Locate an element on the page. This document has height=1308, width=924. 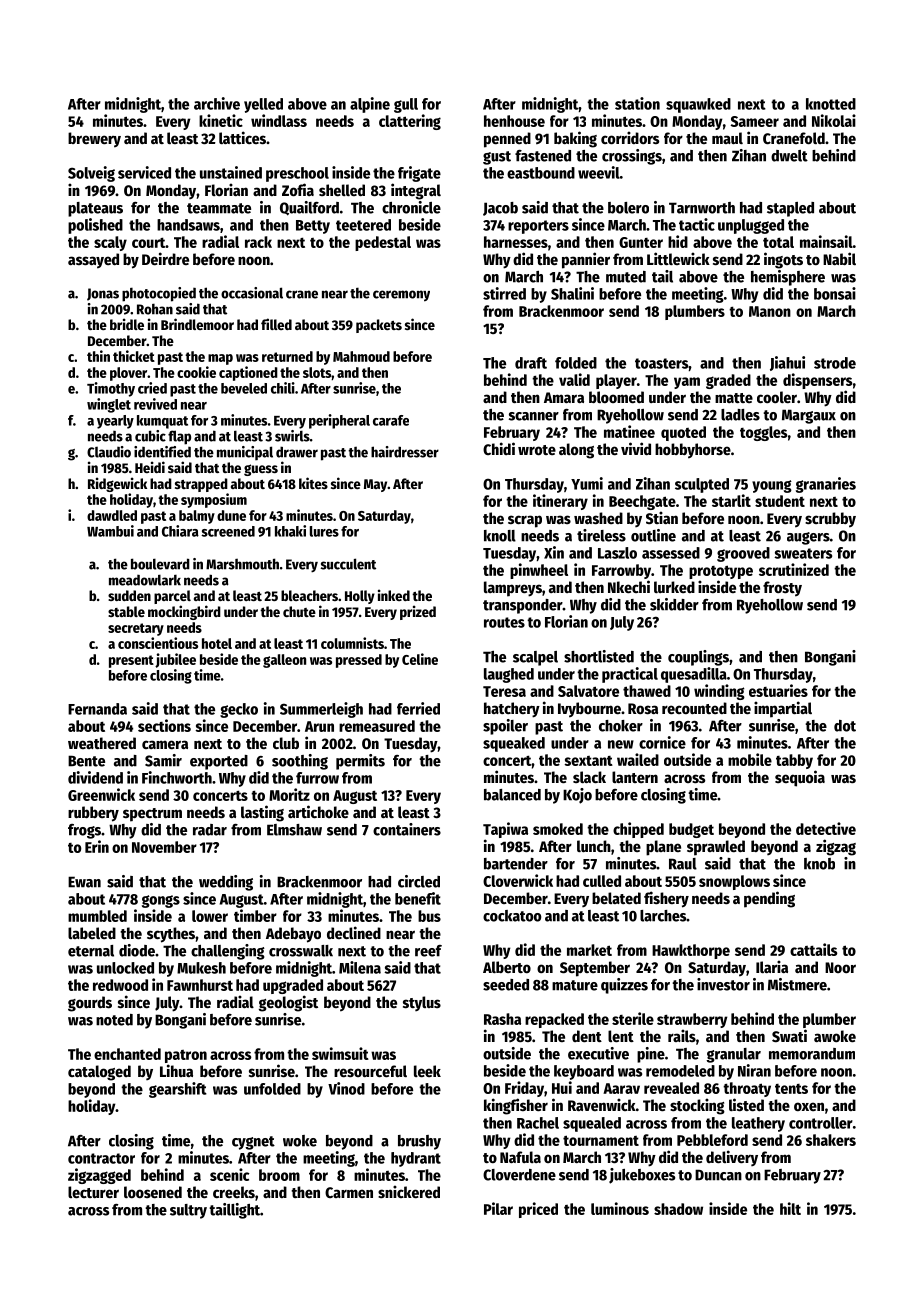
circled is located at coordinates (419, 881).
